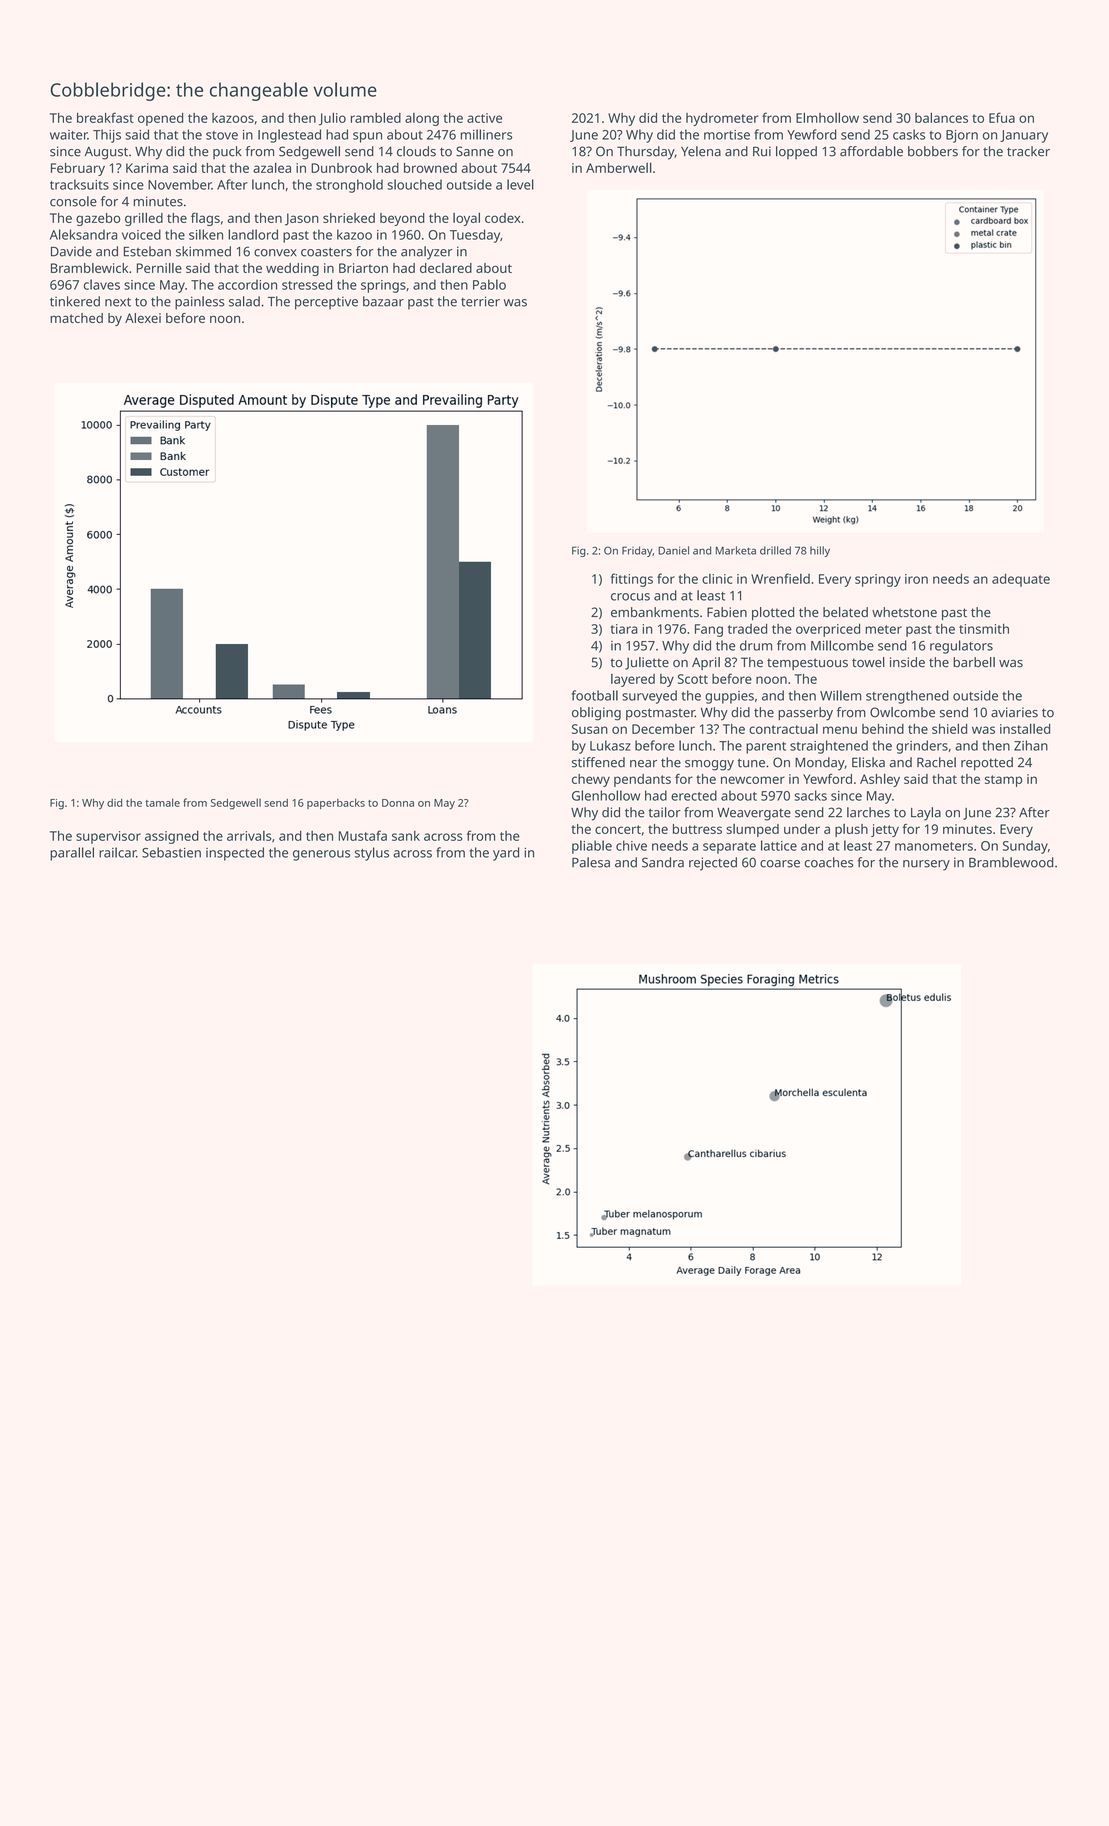 The height and width of the screenshot is (1826, 1109). What do you see at coordinates (162, 802) in the screenshot?
I see `tamale` at bounding box center [162, 802].
